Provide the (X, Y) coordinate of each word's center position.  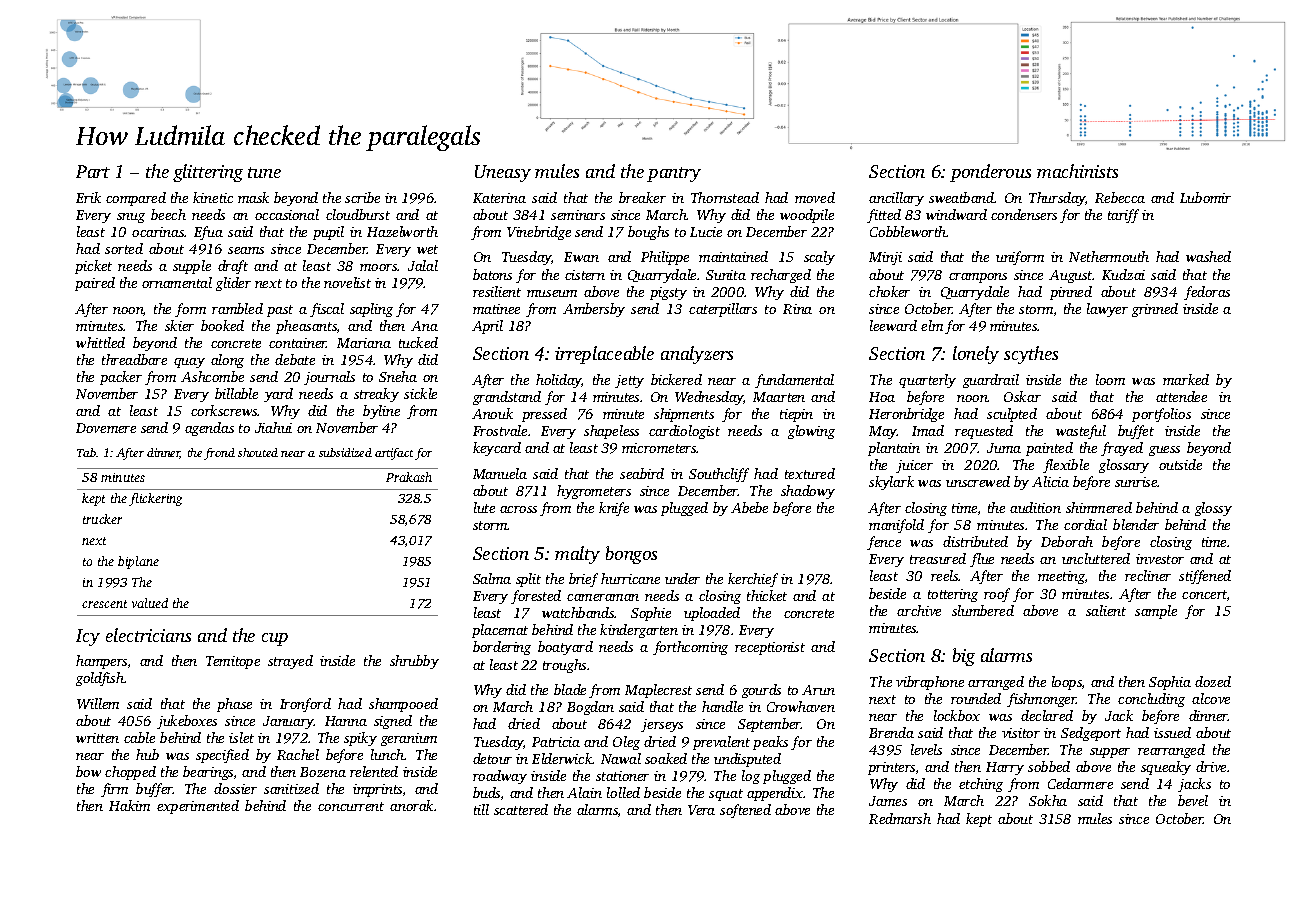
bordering (502, 648)
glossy (1213, 509)
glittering (208, 173)
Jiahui (273, 427)
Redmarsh (900, 818)
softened (745, 811)
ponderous (990, 173)
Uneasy (503, 173)
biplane (138, 562)
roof (997, 595)
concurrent (351, 806)
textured (810, 473)
